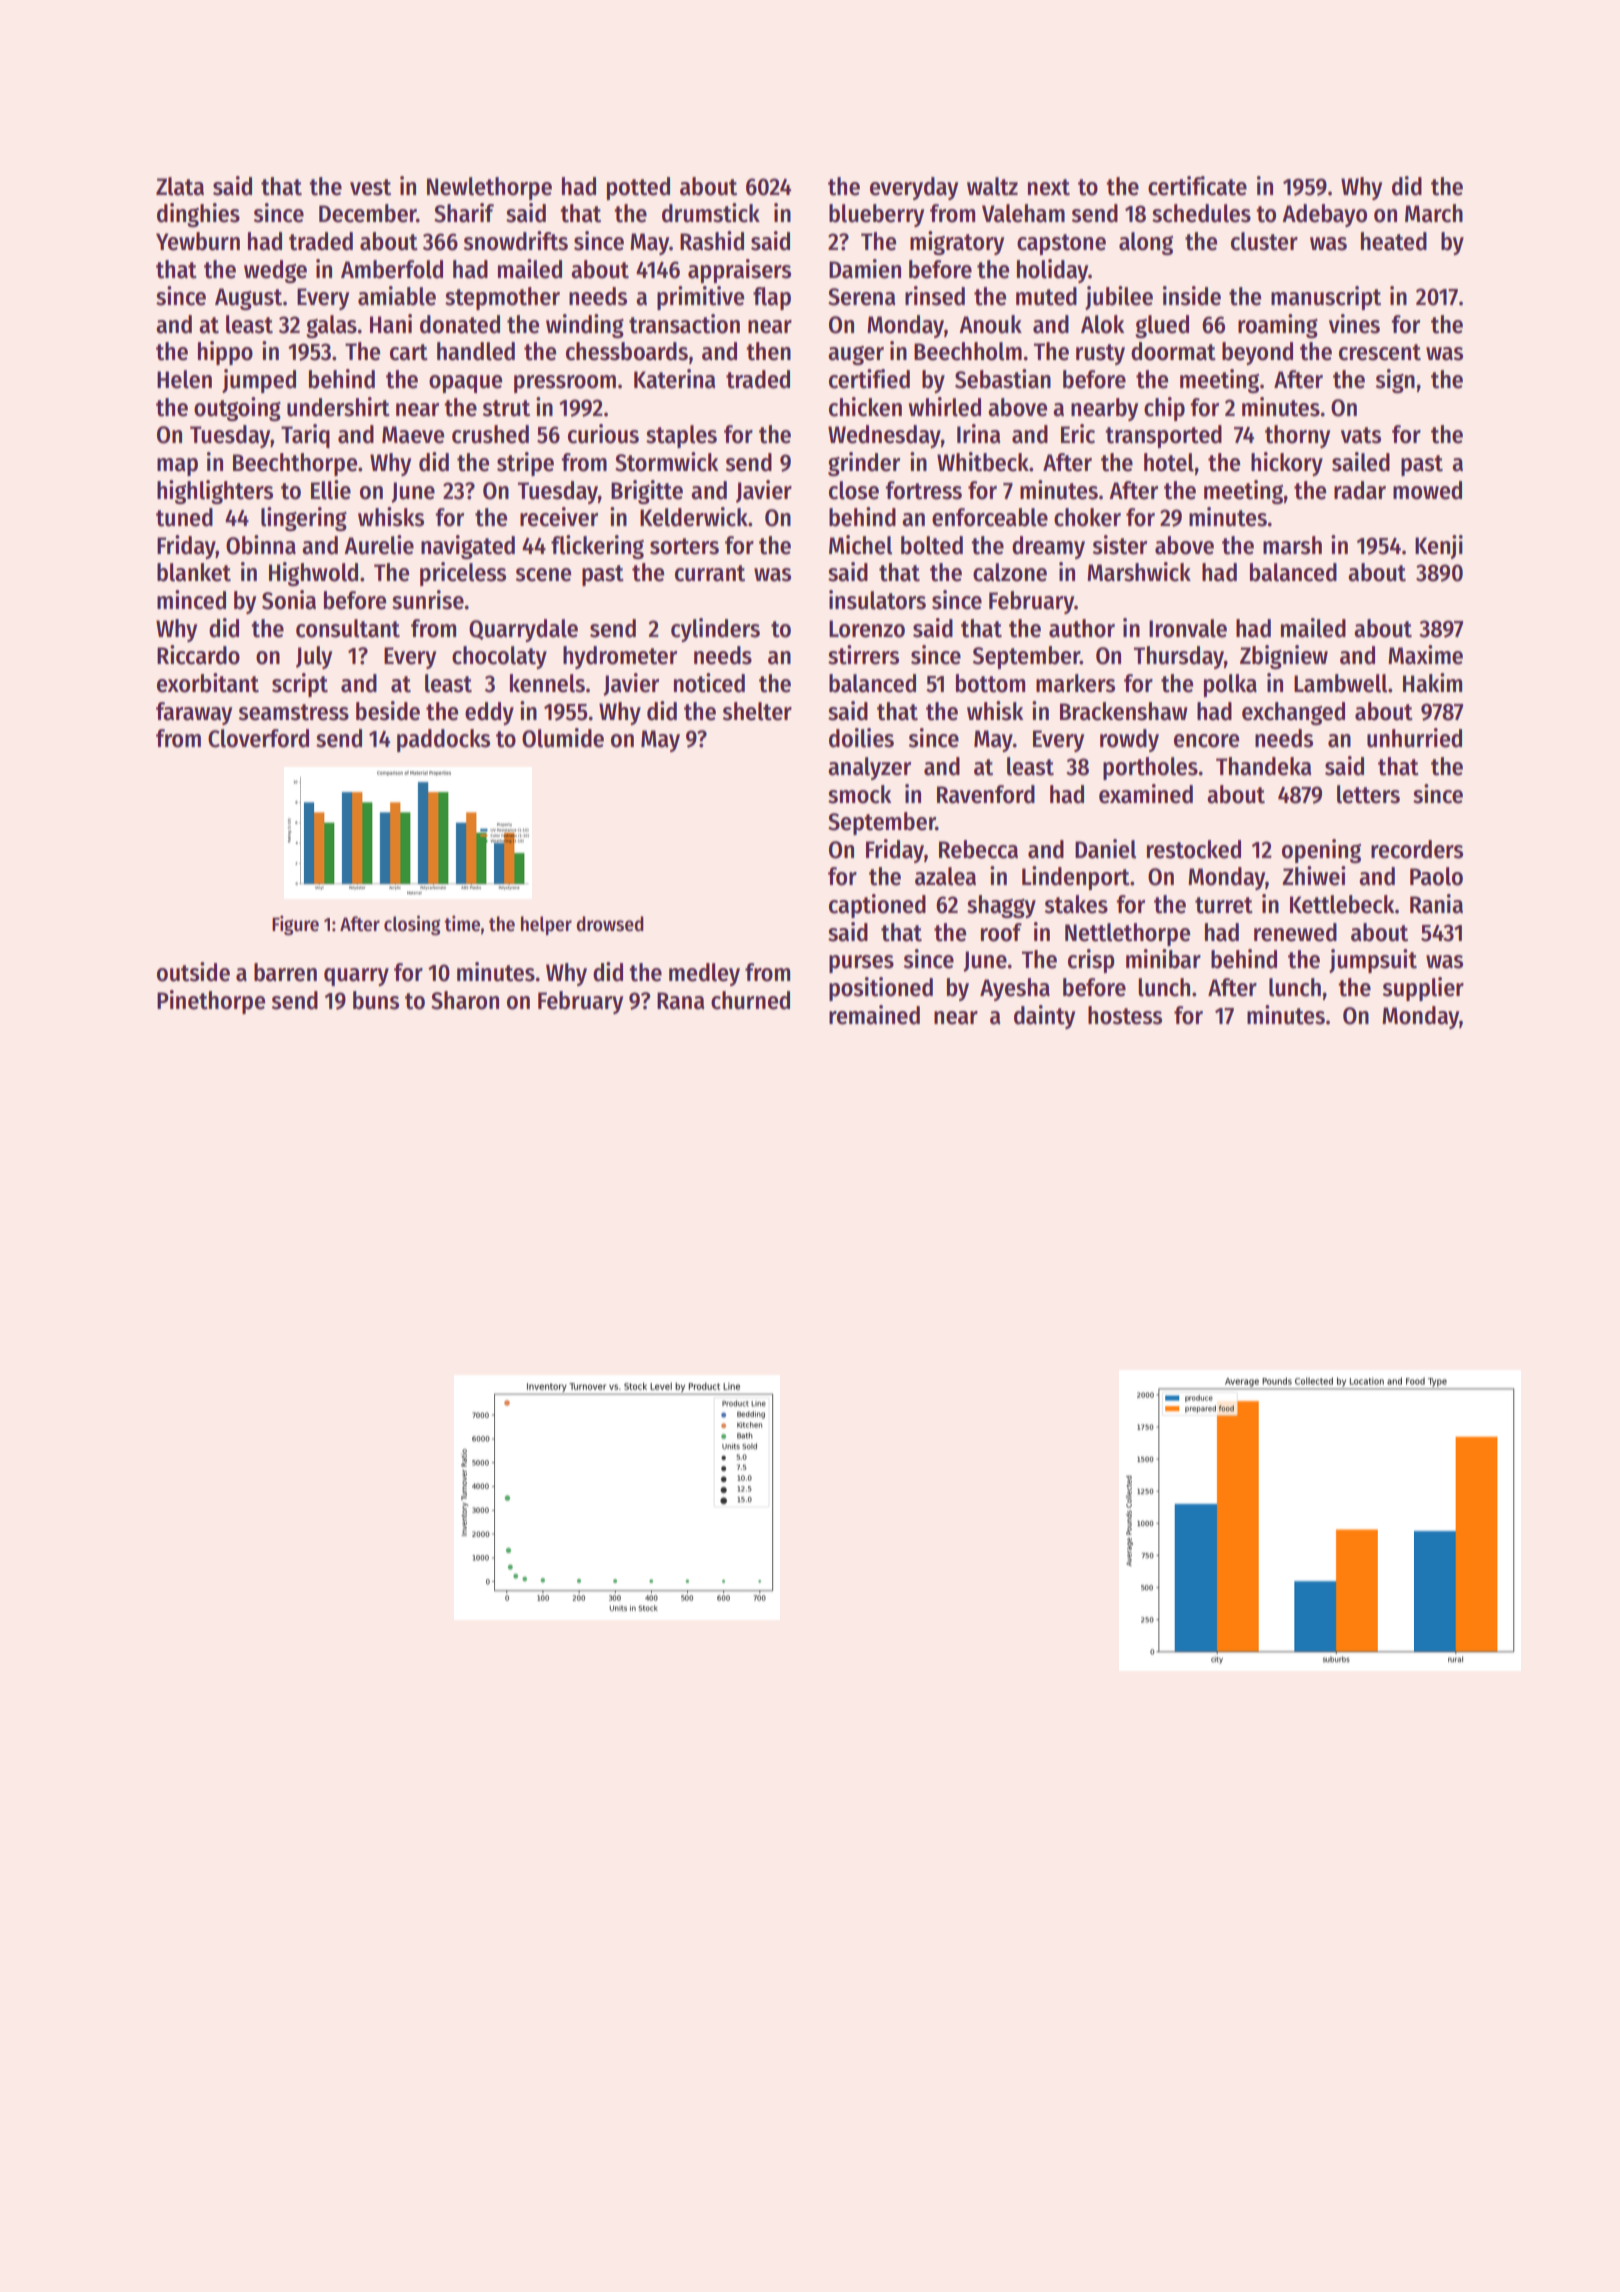  Describe the element at coordinates (1361, 435) in the document. I see `vats` at that location.
